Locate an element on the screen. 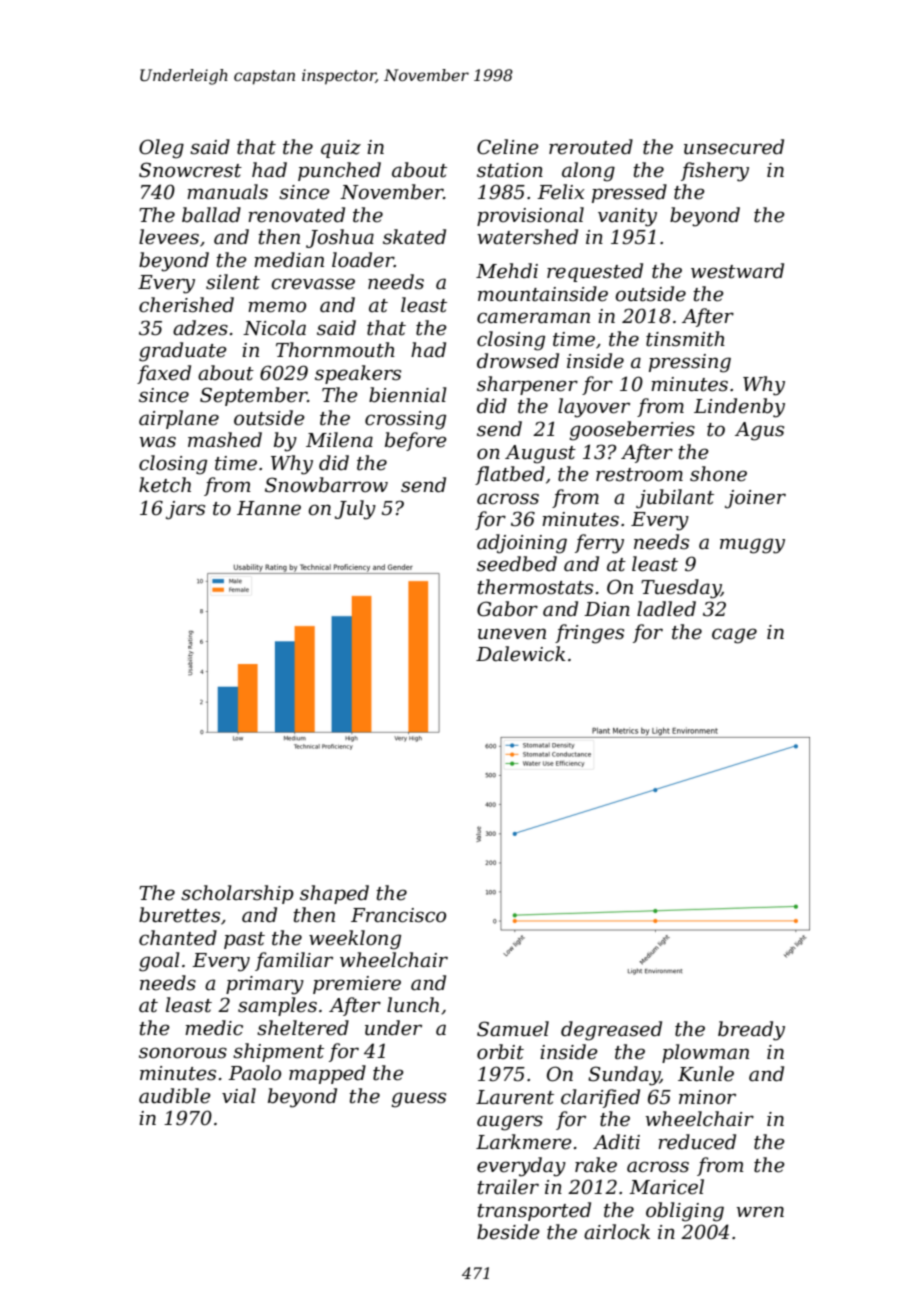 The image size is (924, 1311). Oleg is located at coordinates (161, 149).
